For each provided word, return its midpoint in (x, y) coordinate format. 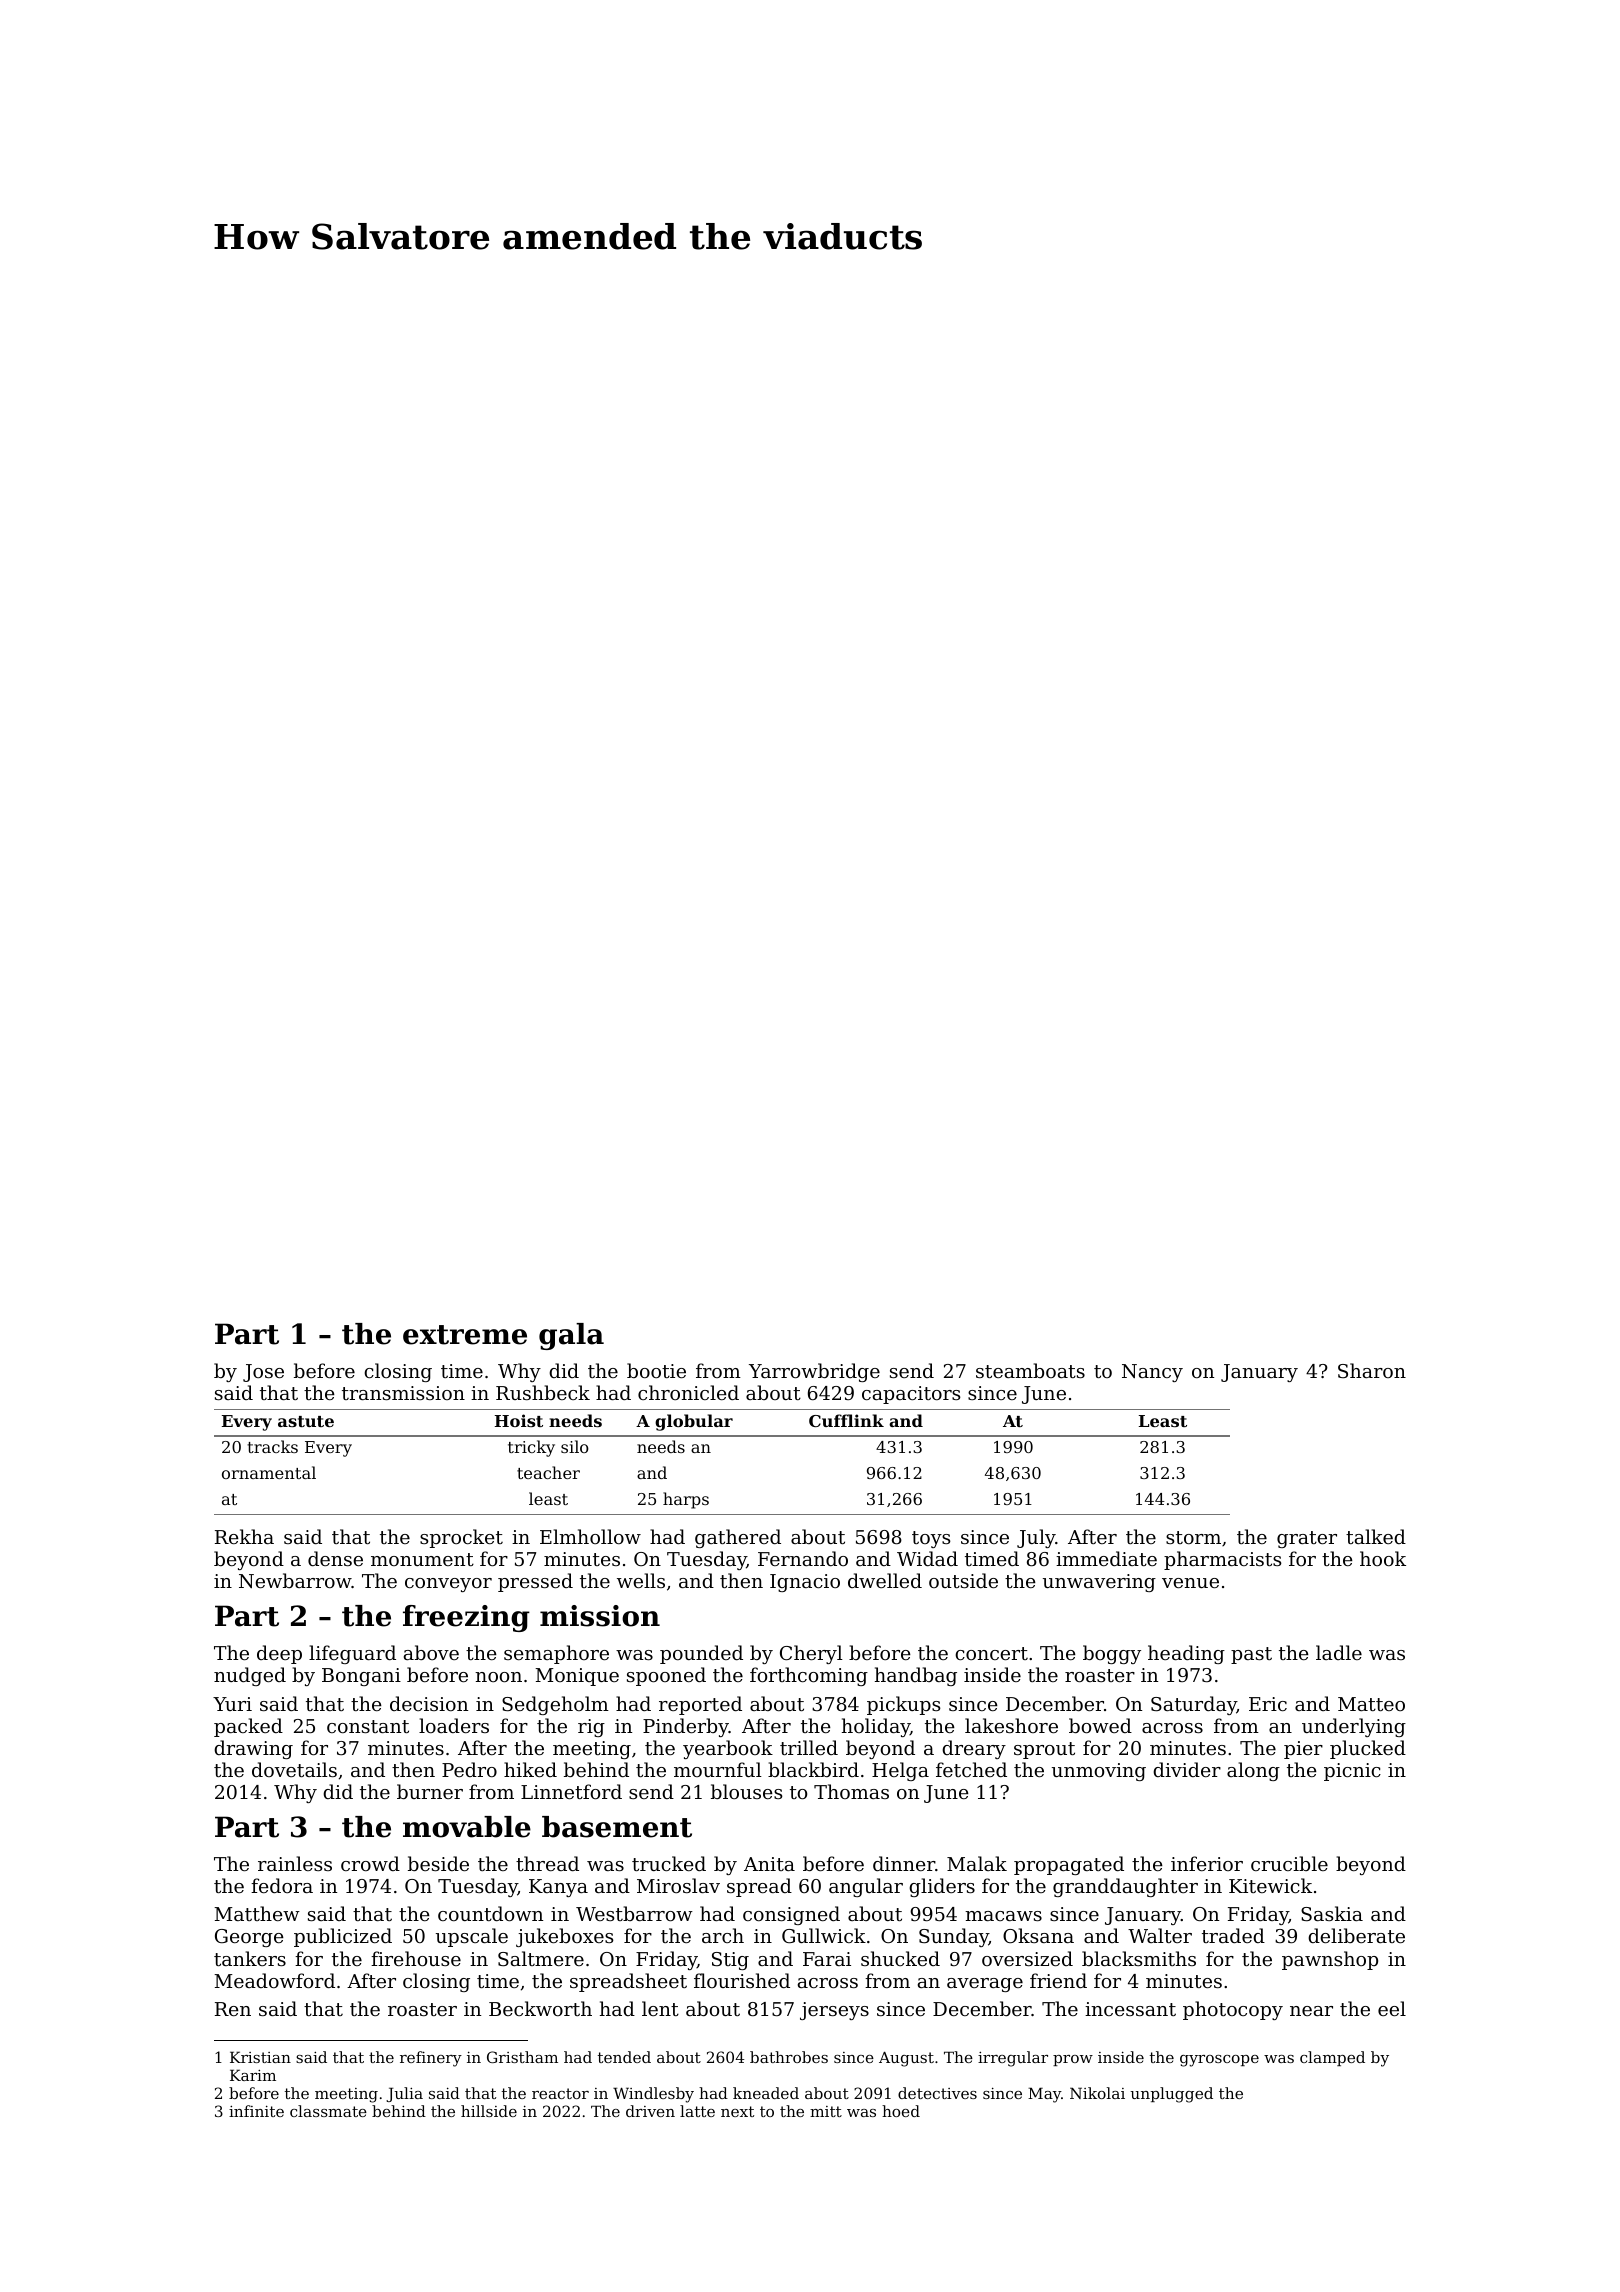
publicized (343, 1937)
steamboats (1030, 1370)
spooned (666, 1676)
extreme (465, 1335)
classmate (328, 2111)
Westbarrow (634, 1913)
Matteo (1371, 1704)
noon (498, 1677)
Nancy (1152, 1373)
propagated (1069, 1865)
